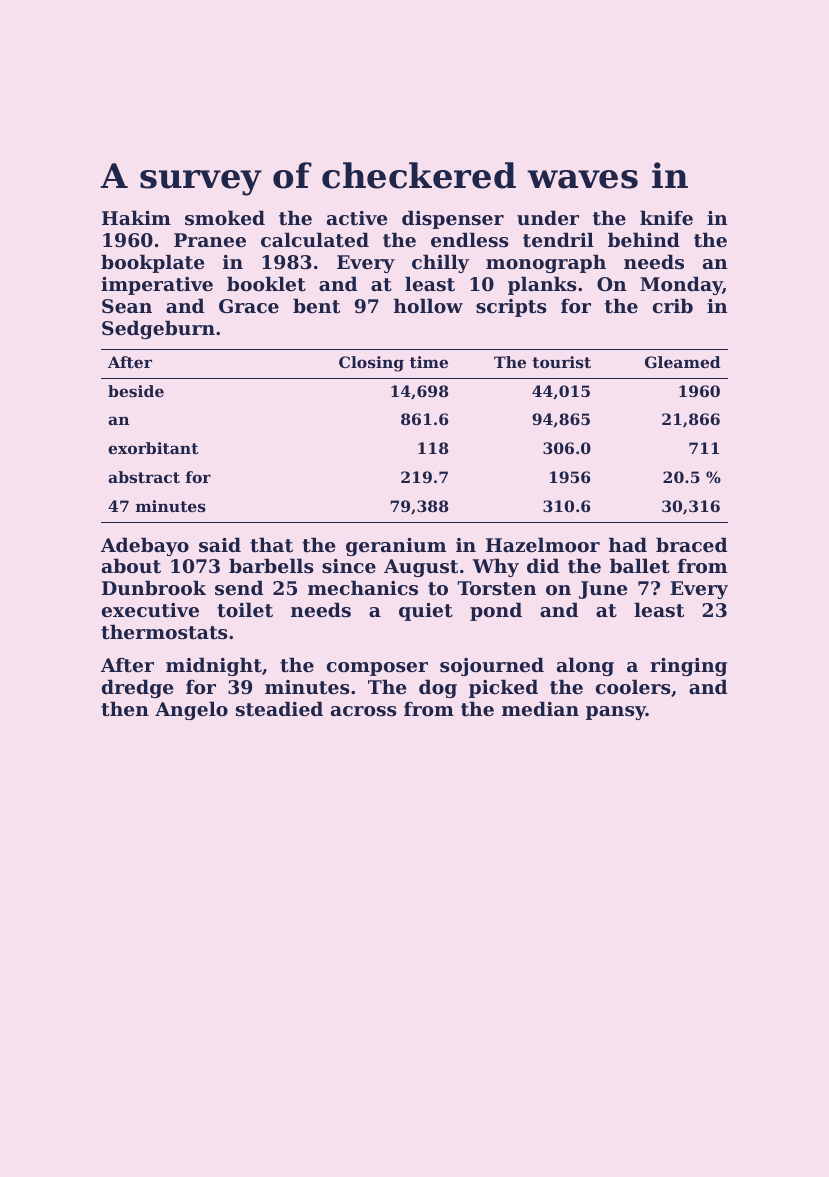 The width and height of the image is (829, 1177). What do you see at coordinates (682, 362) in the image?
I see `Gleamed` at bounding box center [682, 362].
